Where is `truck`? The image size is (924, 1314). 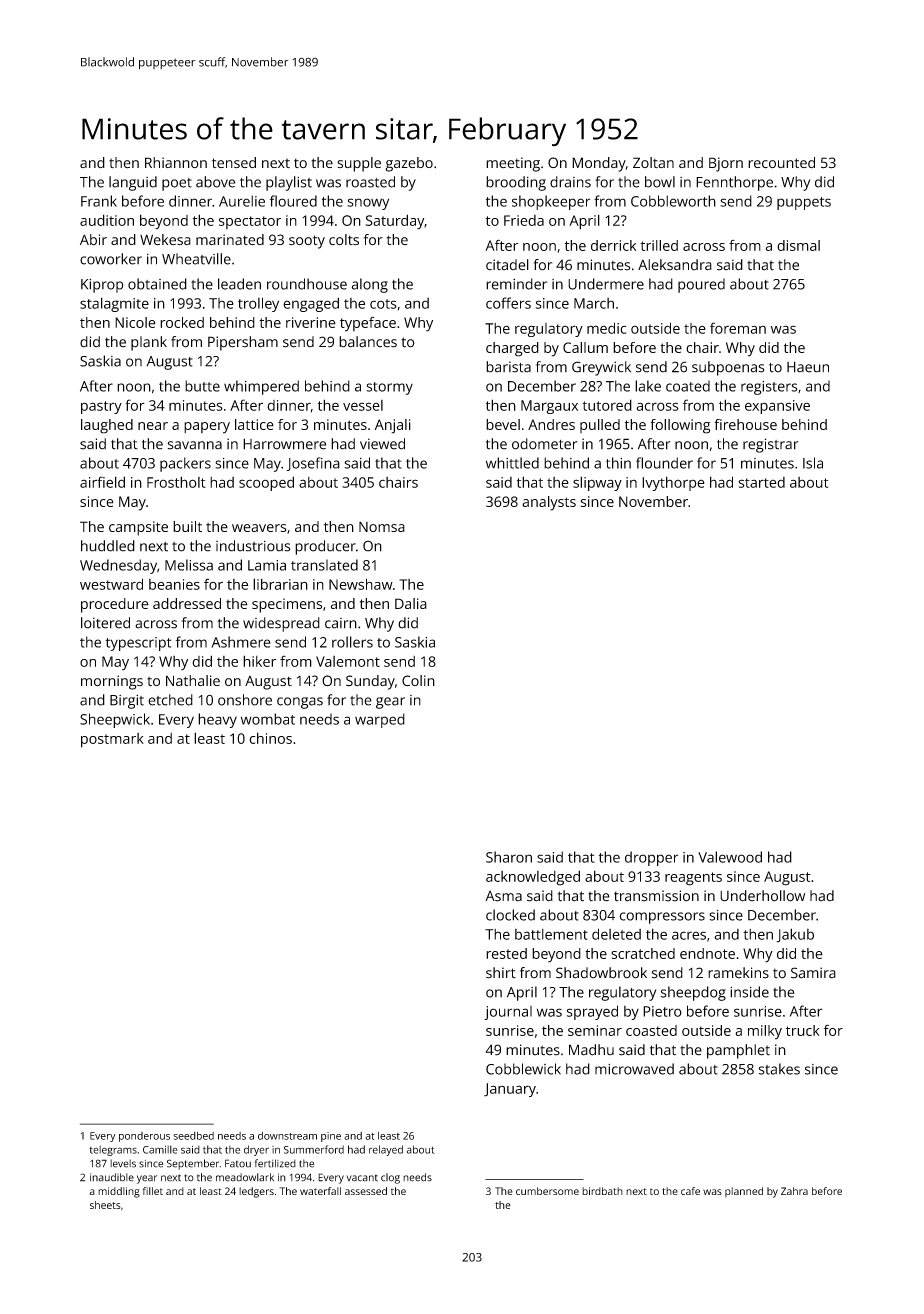 truck is located at coordinates (803, 1030).
